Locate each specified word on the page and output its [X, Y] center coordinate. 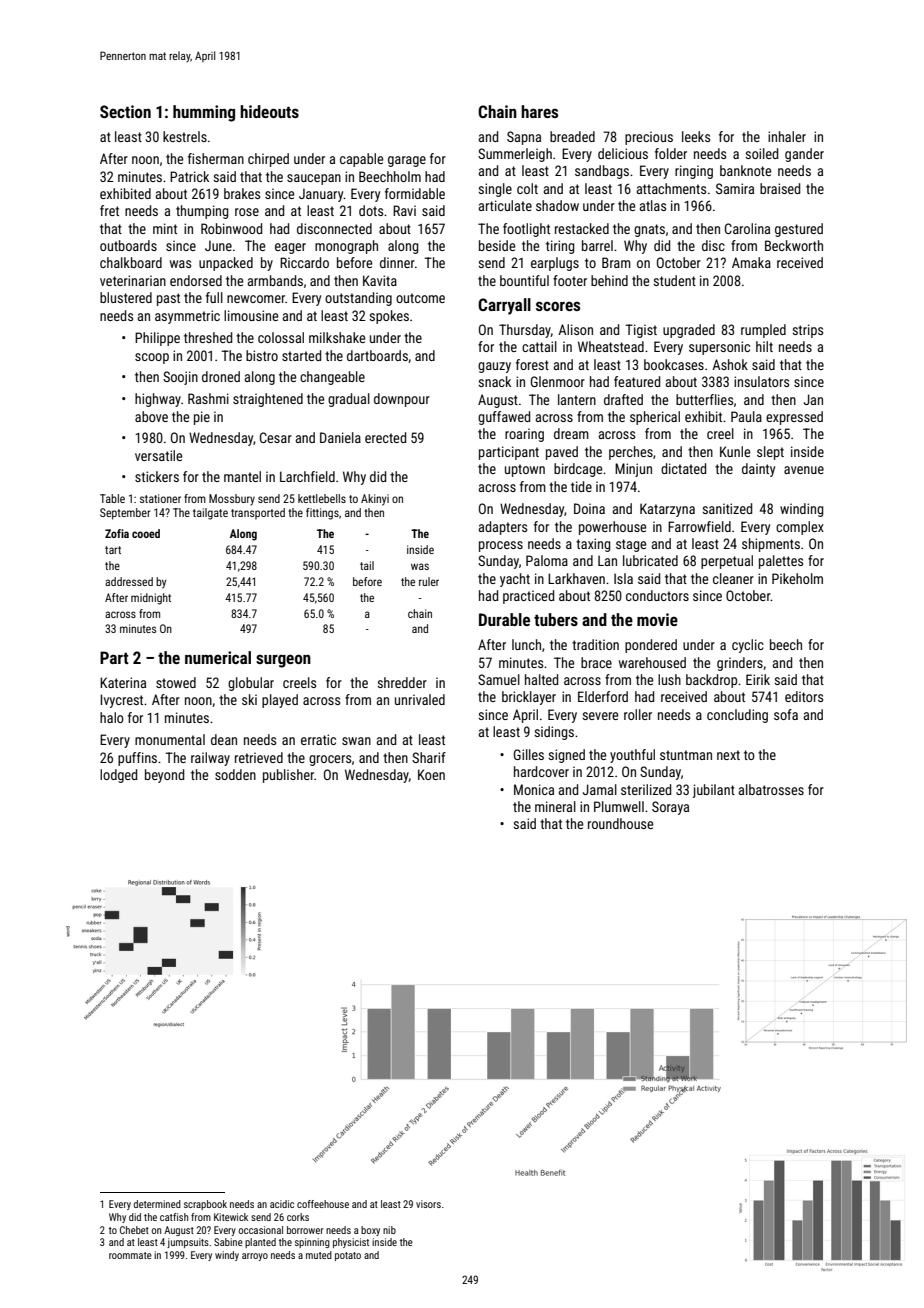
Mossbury [232, 500]
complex [800, 528]
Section [125, 111]
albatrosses [771, 789]
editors [804, 696]
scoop [152, 358]
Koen [431, 774]
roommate [130, 1255]
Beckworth [794, 245]
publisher [288, 776]
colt [527, 188]
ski [249, 699]
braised [780, 188]
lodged [118, 776]
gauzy [494, 367]
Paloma [547, 560]
